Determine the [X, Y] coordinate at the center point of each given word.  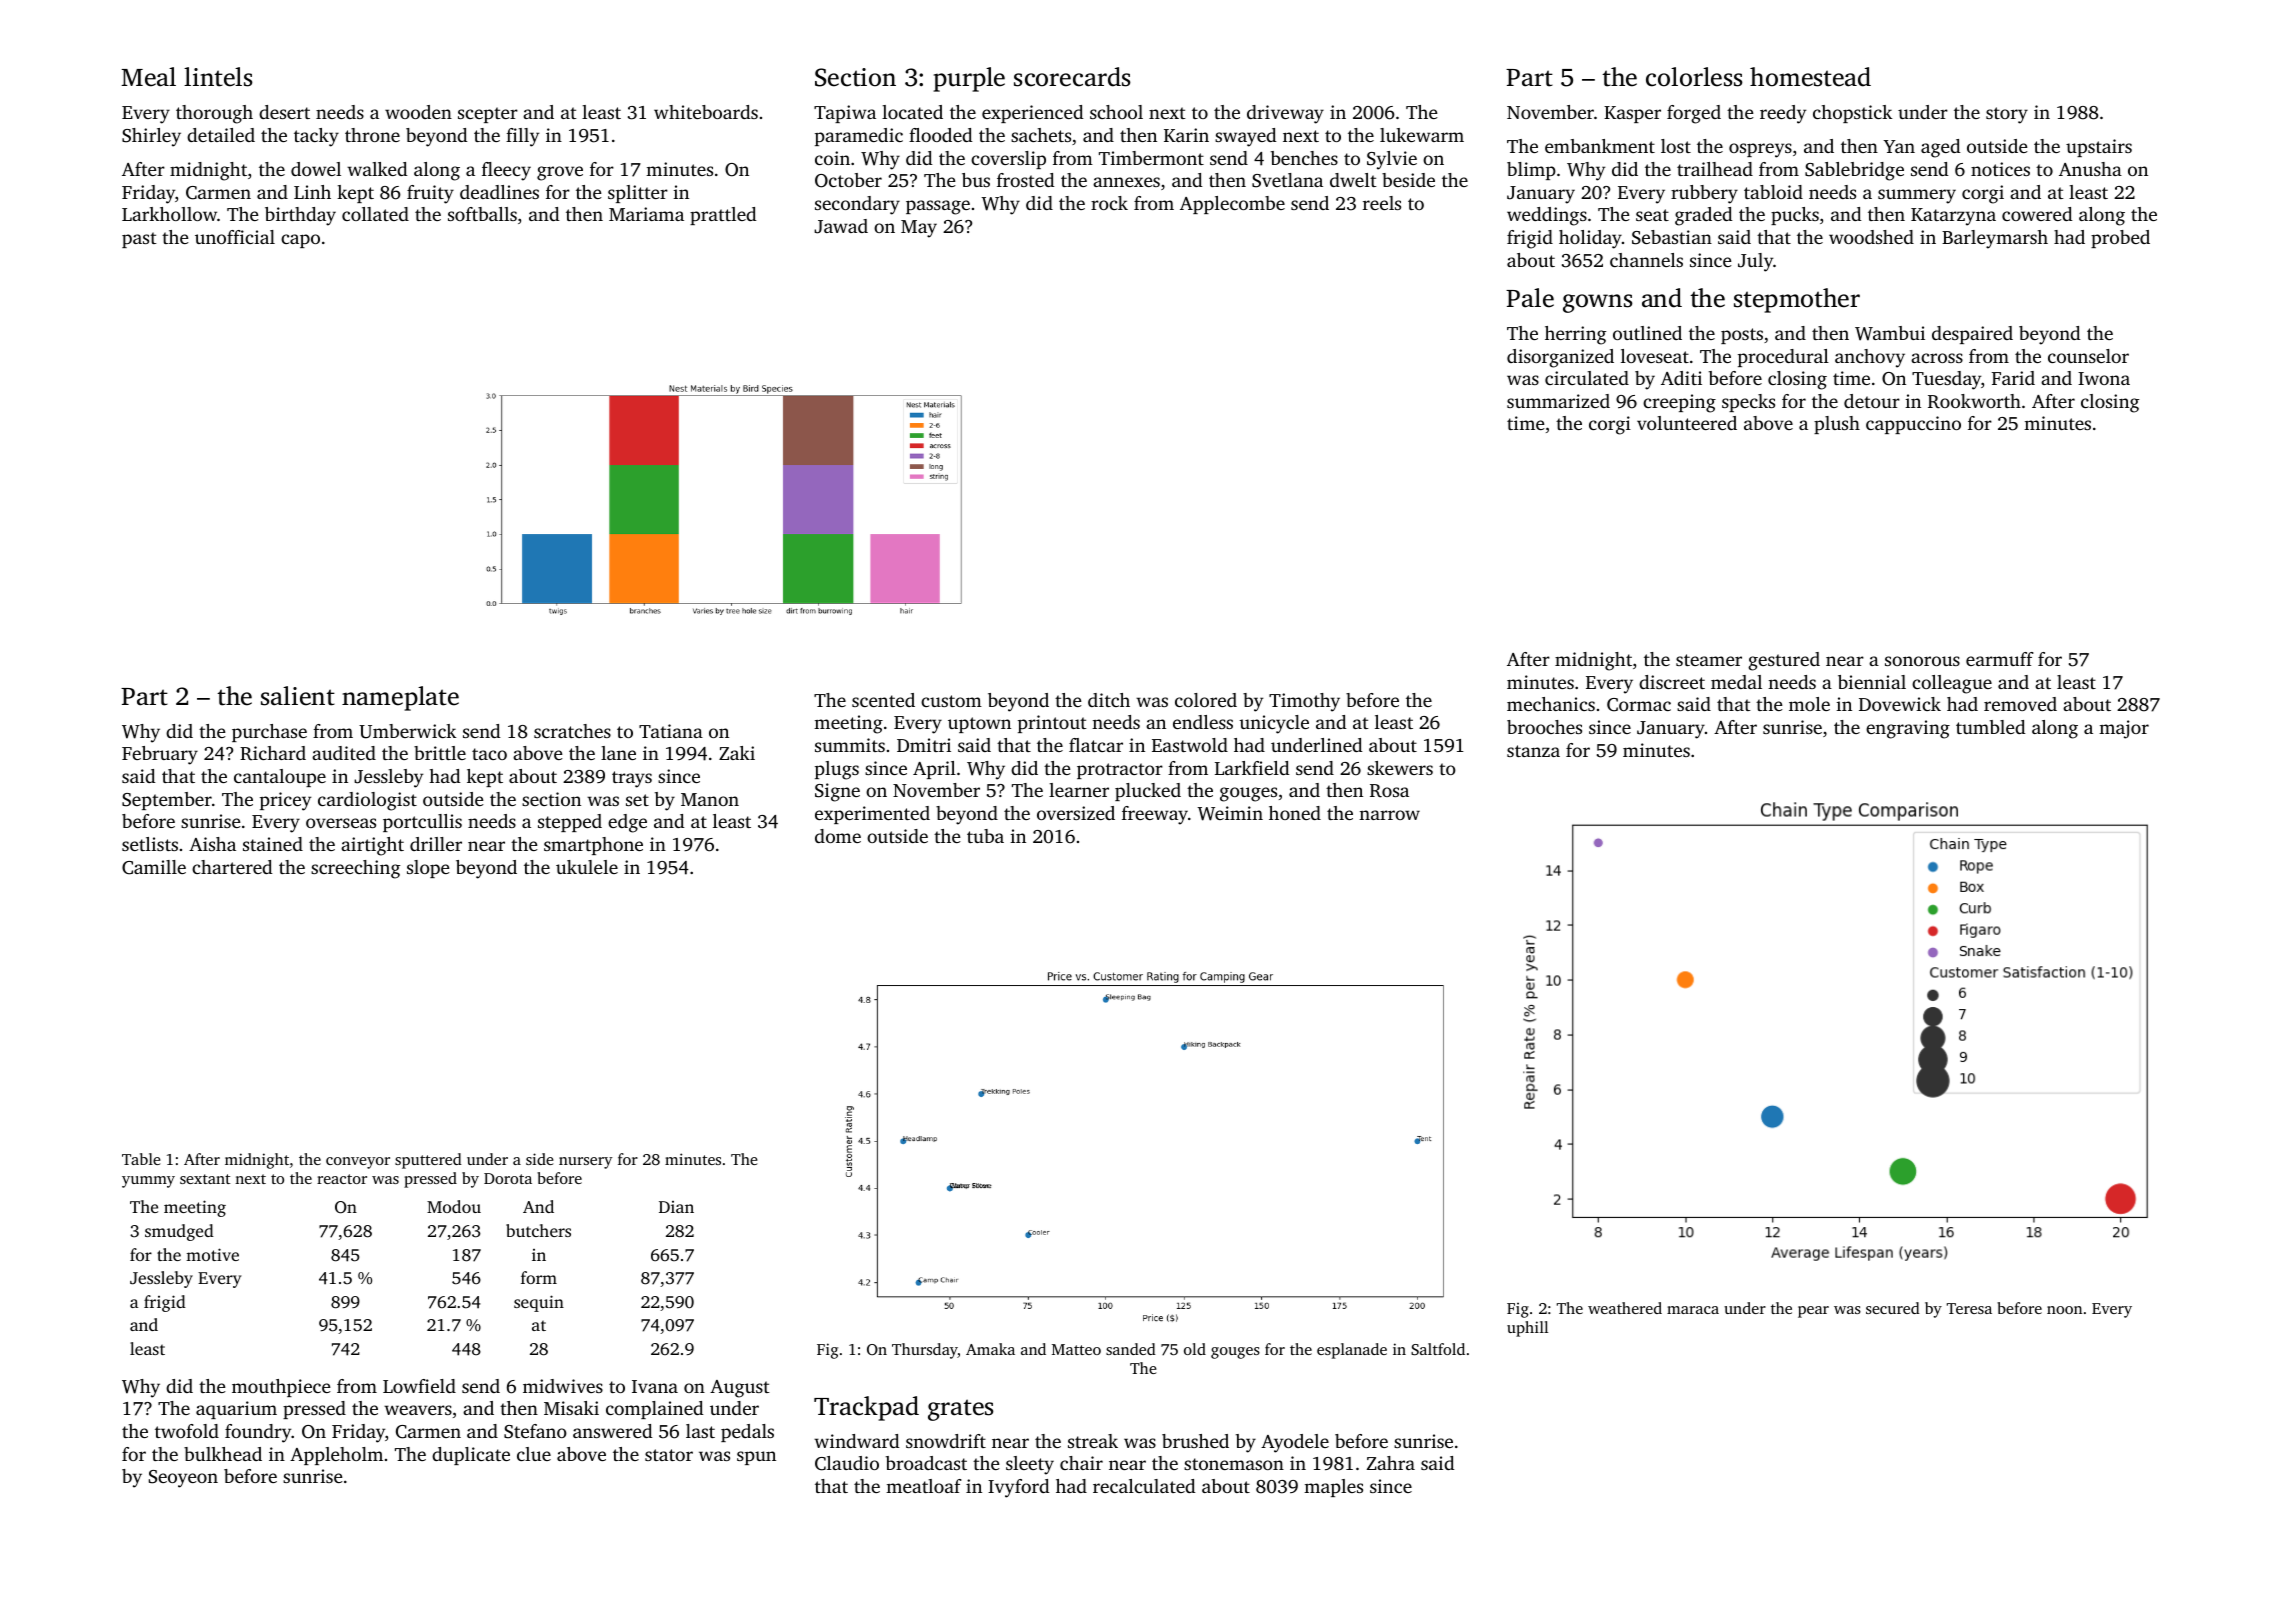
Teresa [1969, 1308]
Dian [676, 1207]
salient [298, 696]
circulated [1587, 378]
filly [522, 137]
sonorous [1922, 661]
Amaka [990, 1349]
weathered [1625, 1308]
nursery [586, 1163]
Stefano [535, 1431]
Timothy [1304, 702]
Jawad [841, 226]
